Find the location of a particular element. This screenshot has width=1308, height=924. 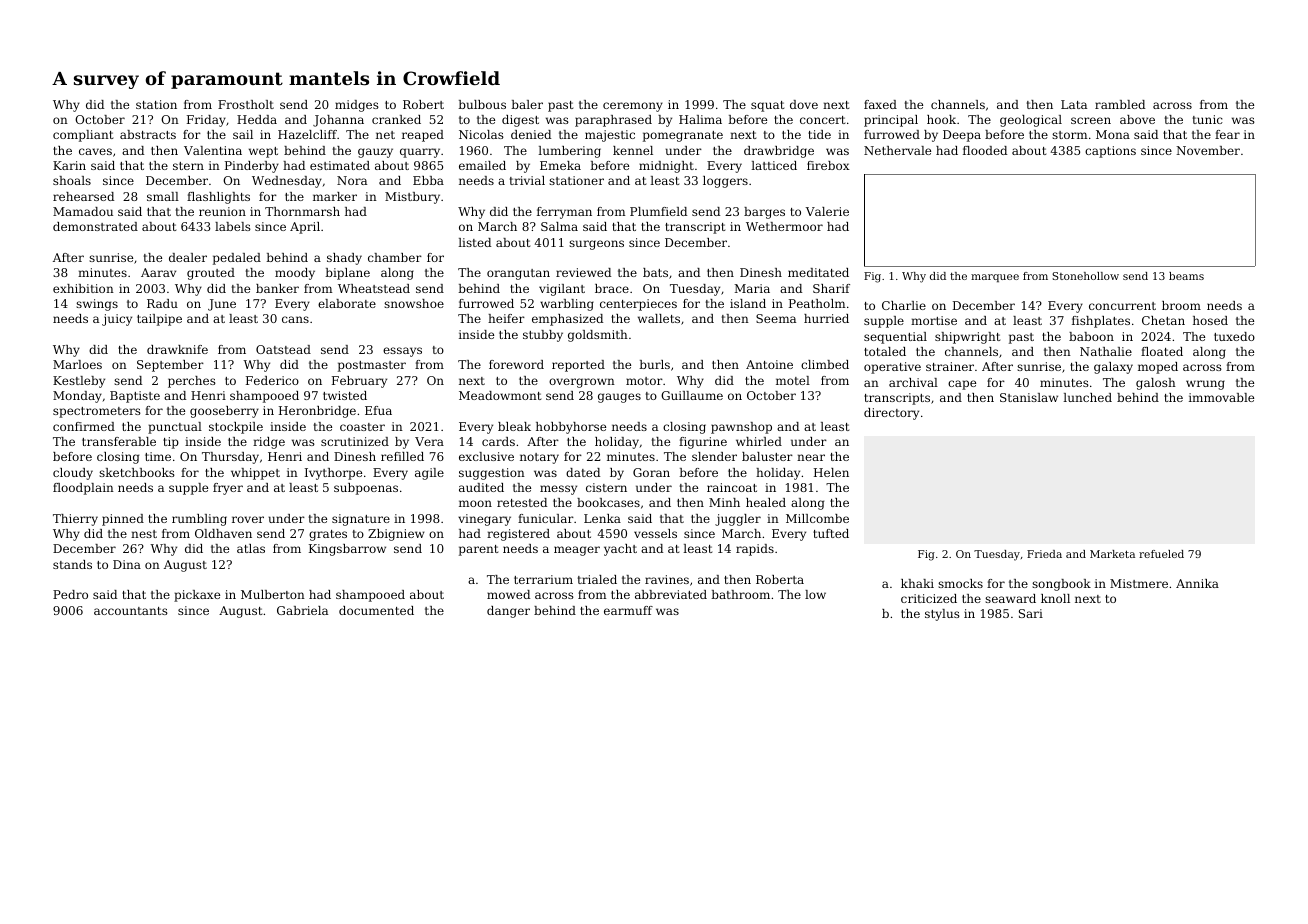

bats is located at coordinates (655, 272).
